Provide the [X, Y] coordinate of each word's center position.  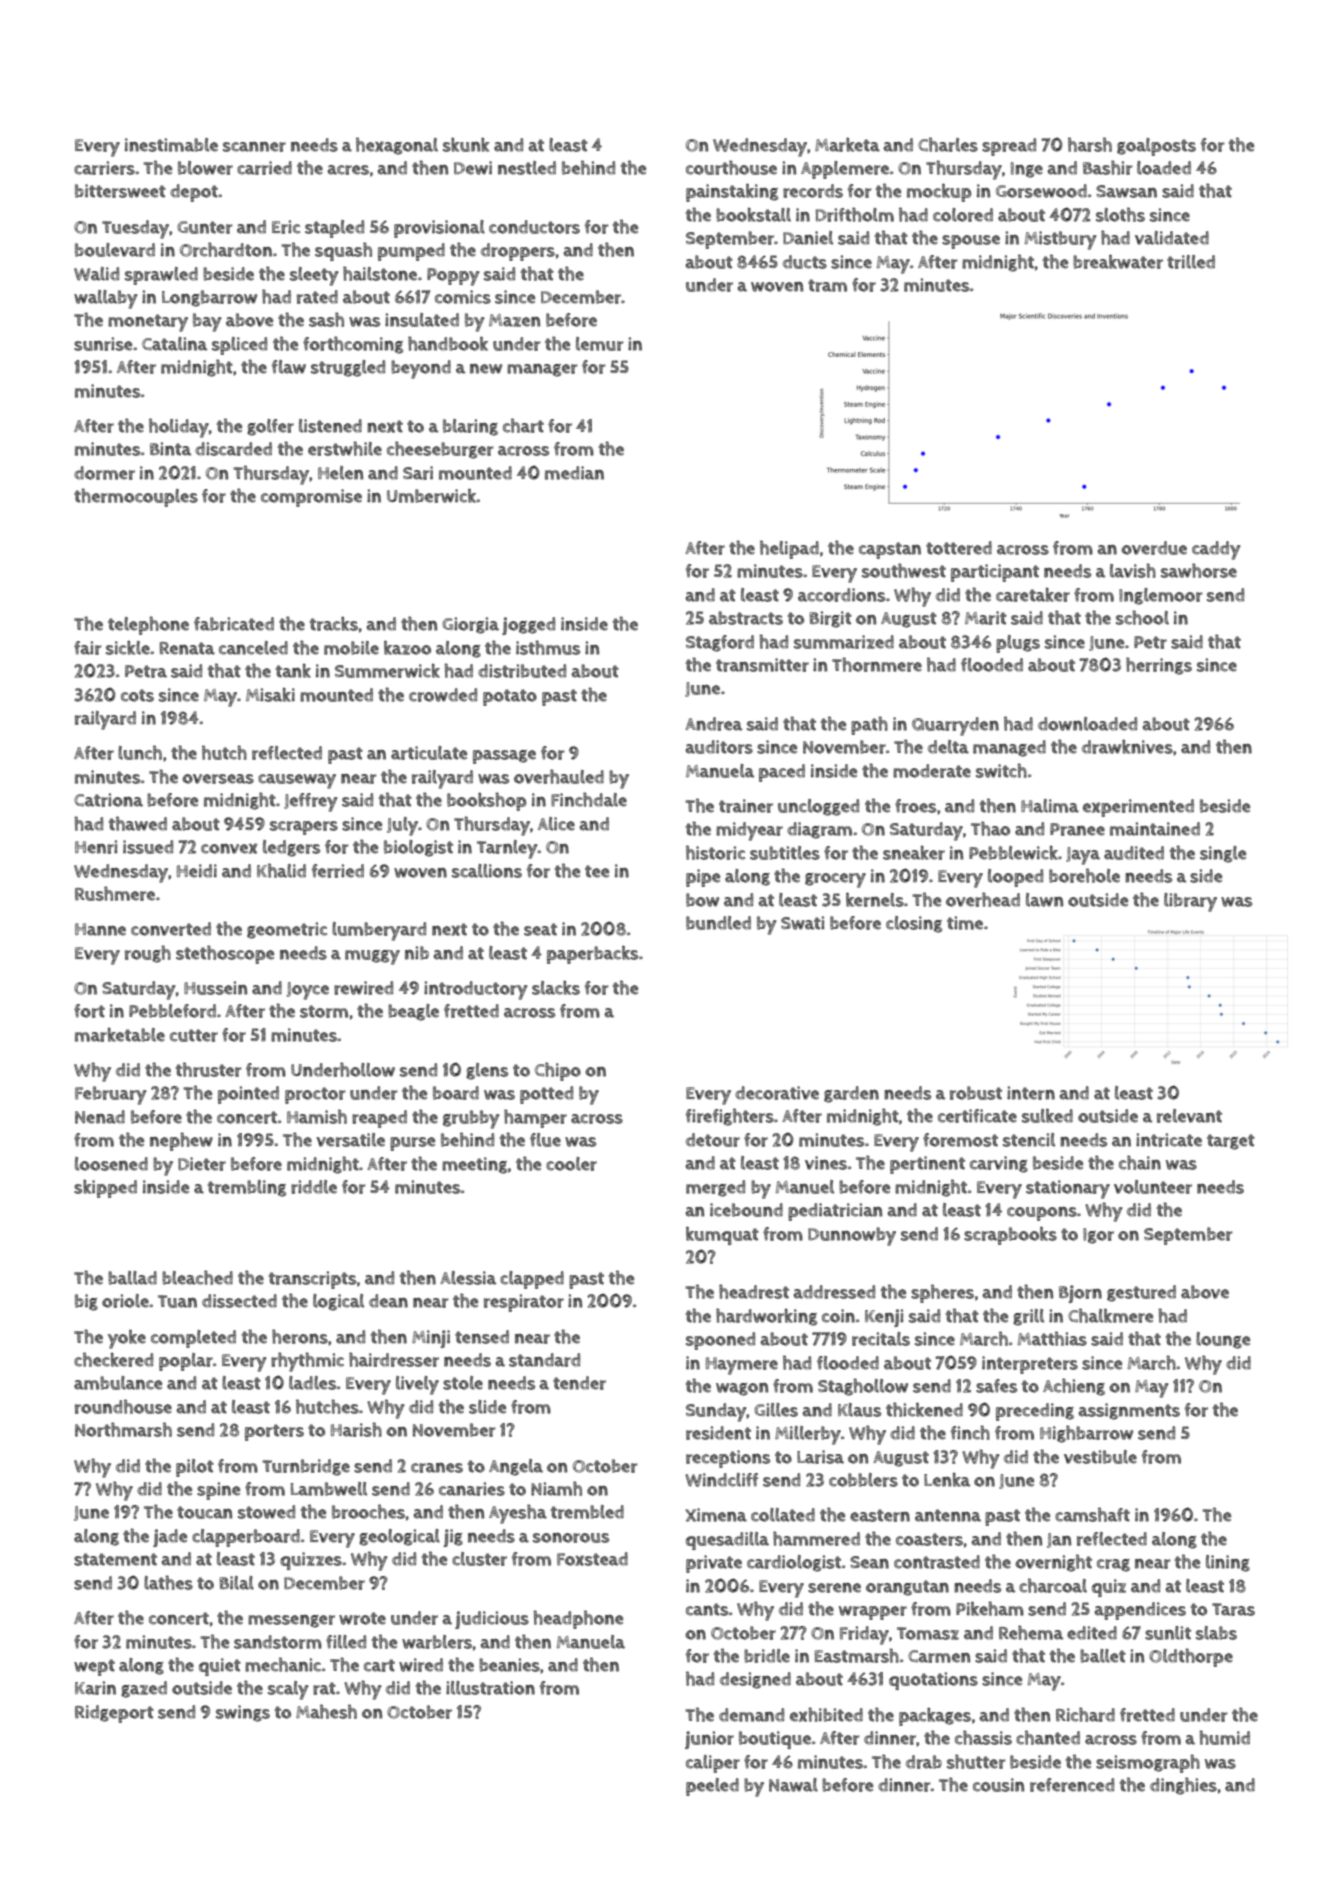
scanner [254, 147]
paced [782, 773]
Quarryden [955, 726]
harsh [1090, 144]
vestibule [1100, 1457]
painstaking [732, 193]
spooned [720, 1341]
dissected [239, 1301]
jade [170, 1538]
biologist [418, 848]
